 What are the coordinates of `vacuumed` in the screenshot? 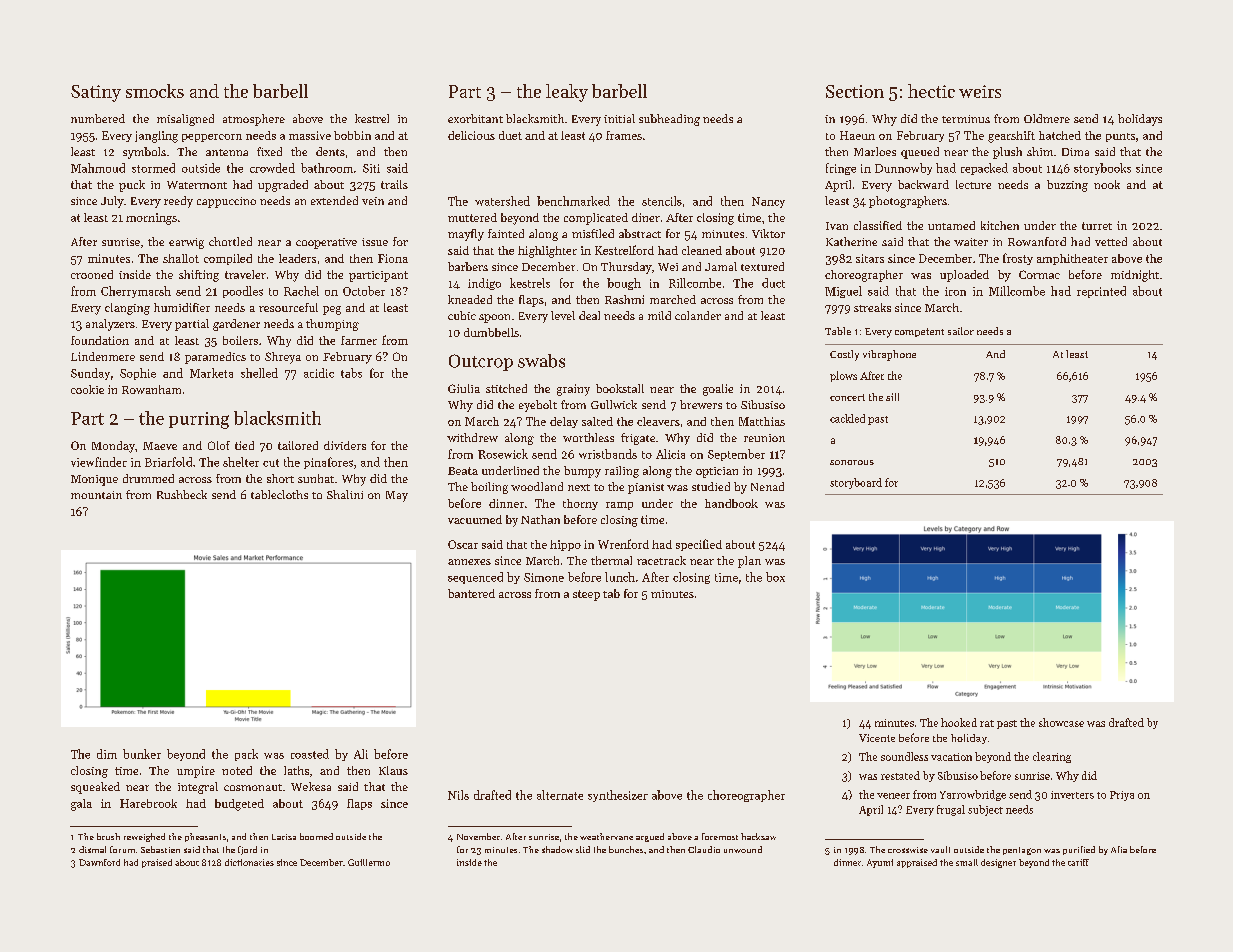 It's located at (475, 519).
